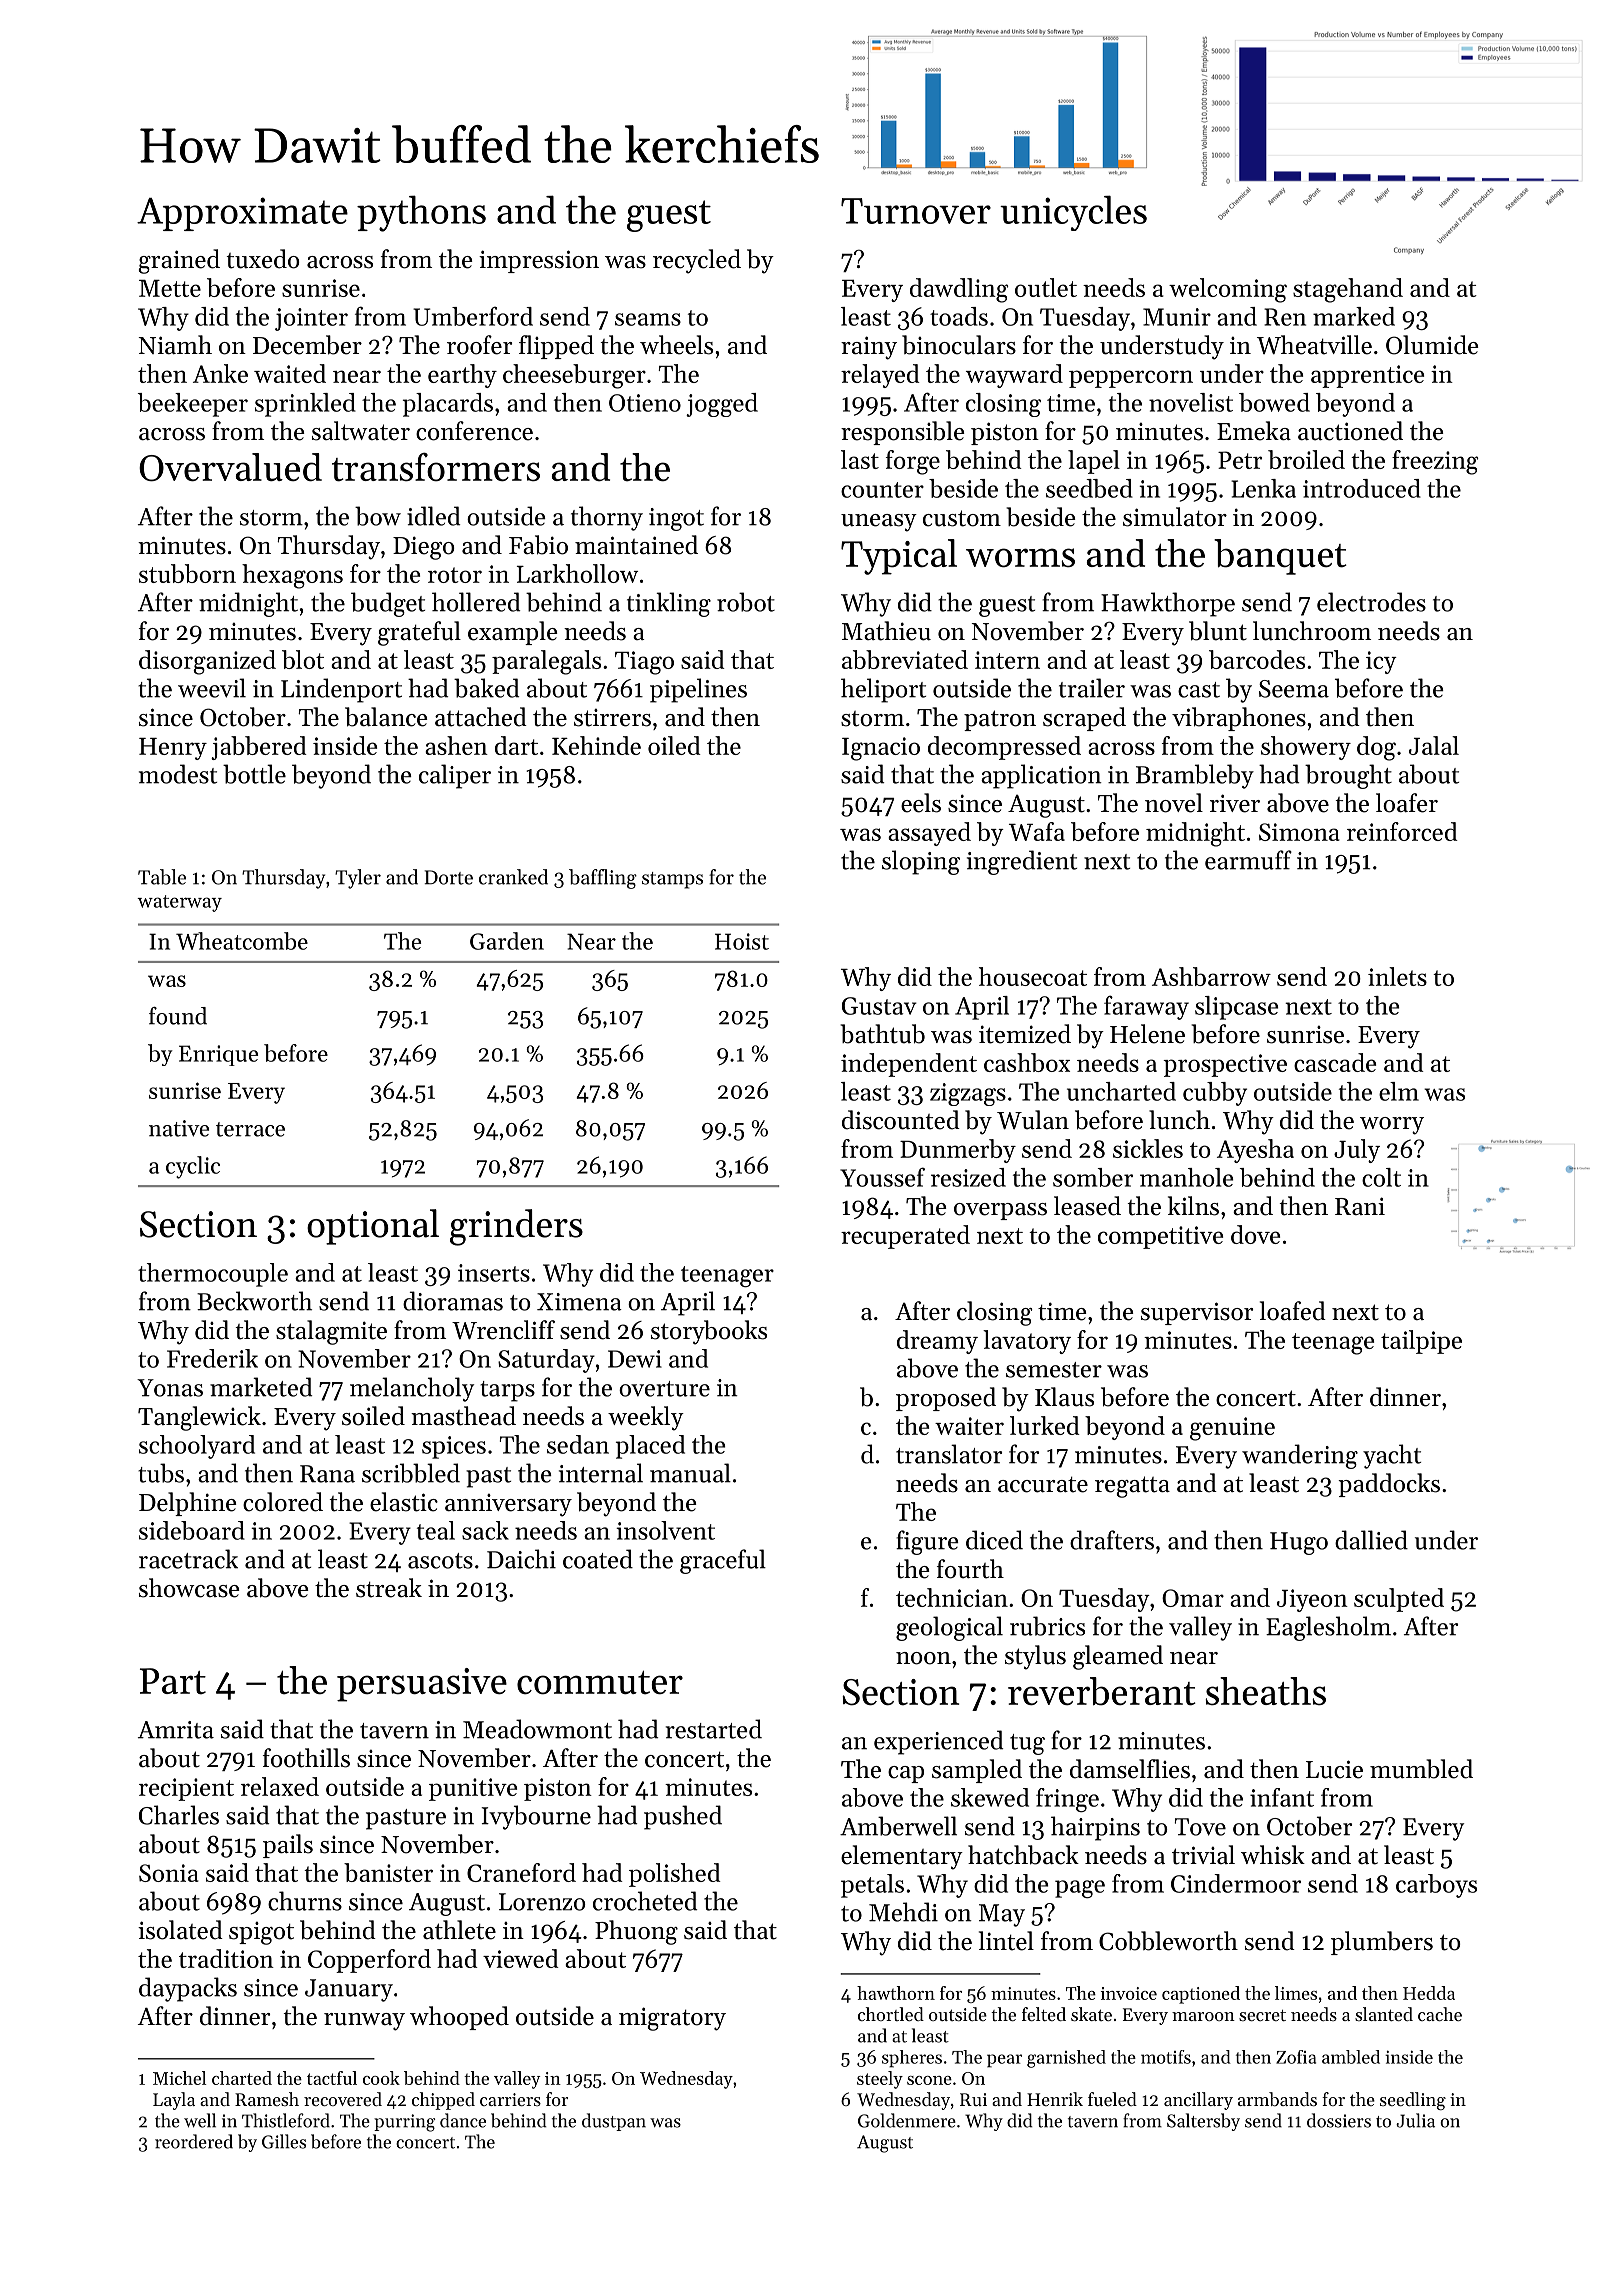  What do you see at coordinates (1215, 1094) in the document?
I see `cubby` at bounding box center [1215, 1094].
